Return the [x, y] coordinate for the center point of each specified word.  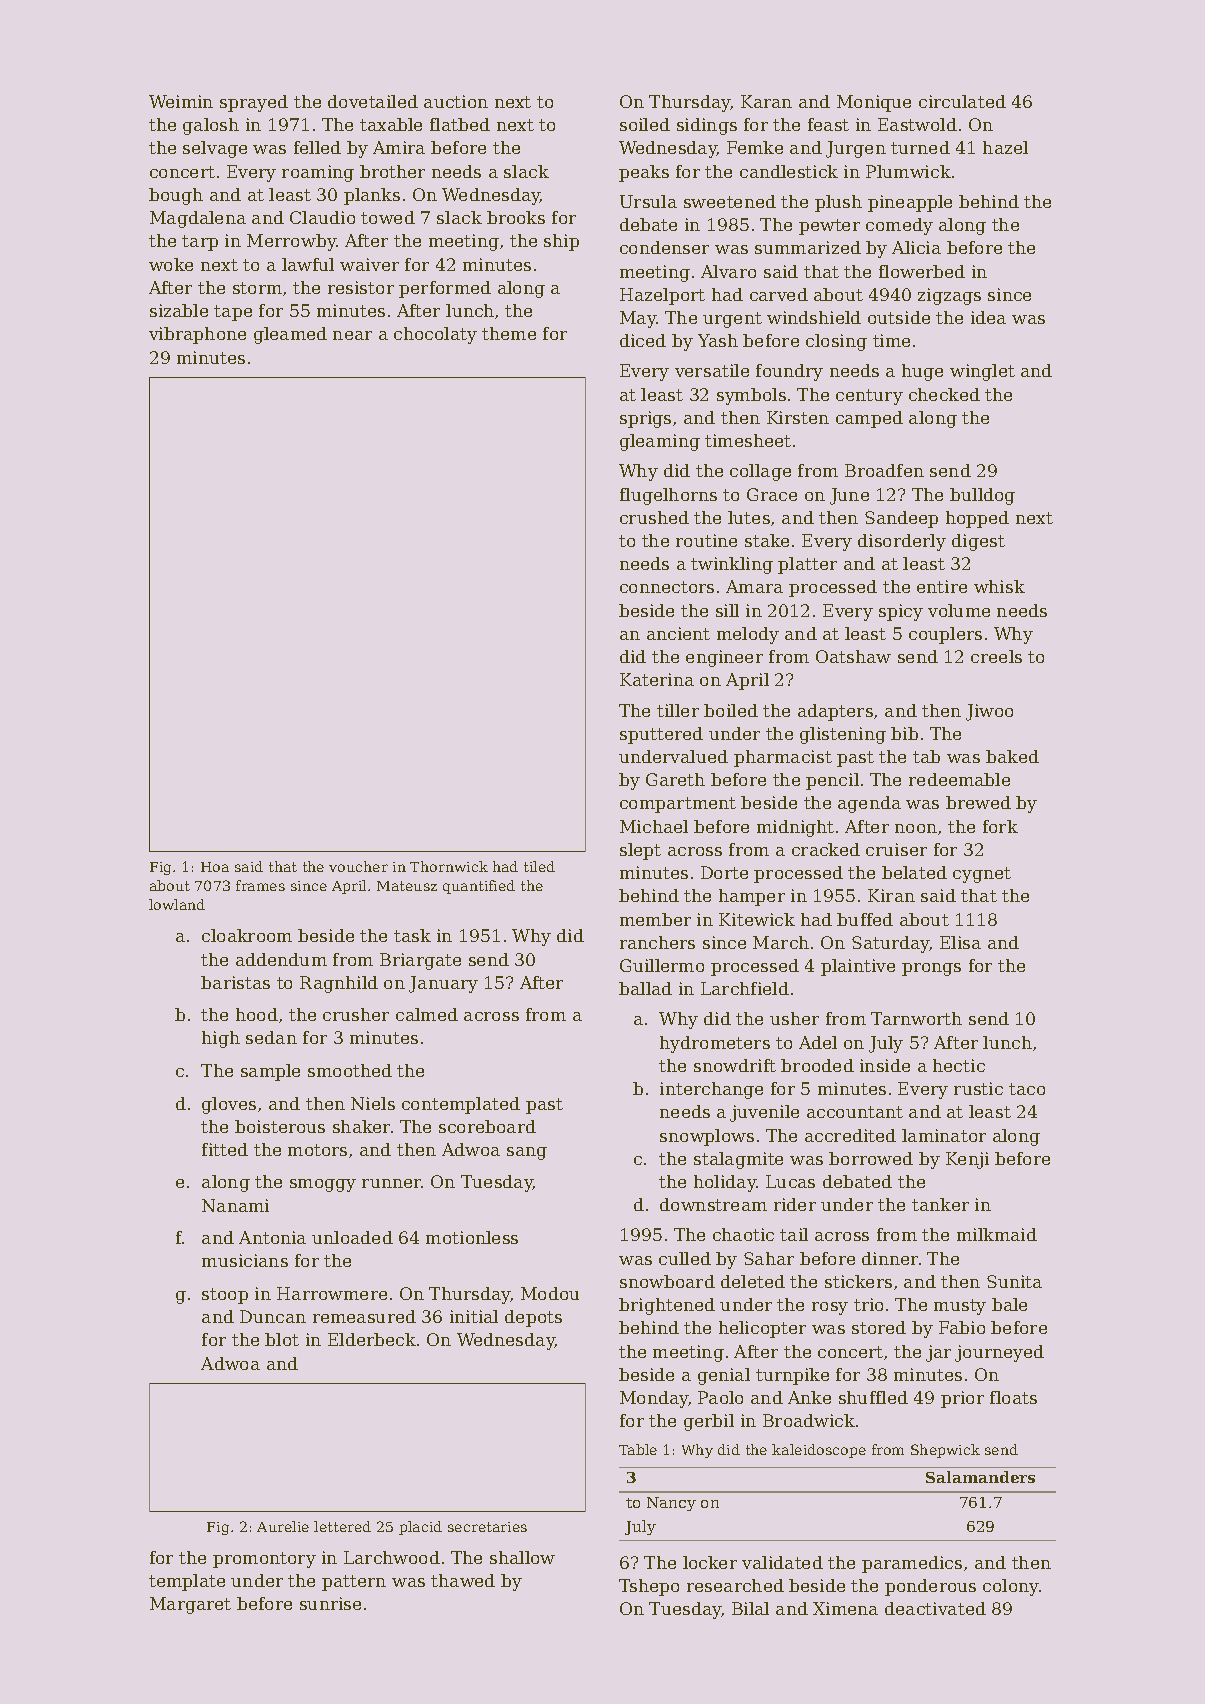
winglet [982, 372]
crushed [654, 517]
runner [392, 1183]
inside [885, 1065]
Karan [766, 101]
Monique [874, 103]
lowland [177, 904]
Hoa [215, 867]
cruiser [896, 849]
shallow [522, 1557]
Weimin [181, 101]
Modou [550, 1293]
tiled [539, 866]
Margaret [190, 1605]
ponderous [930, 1587]
